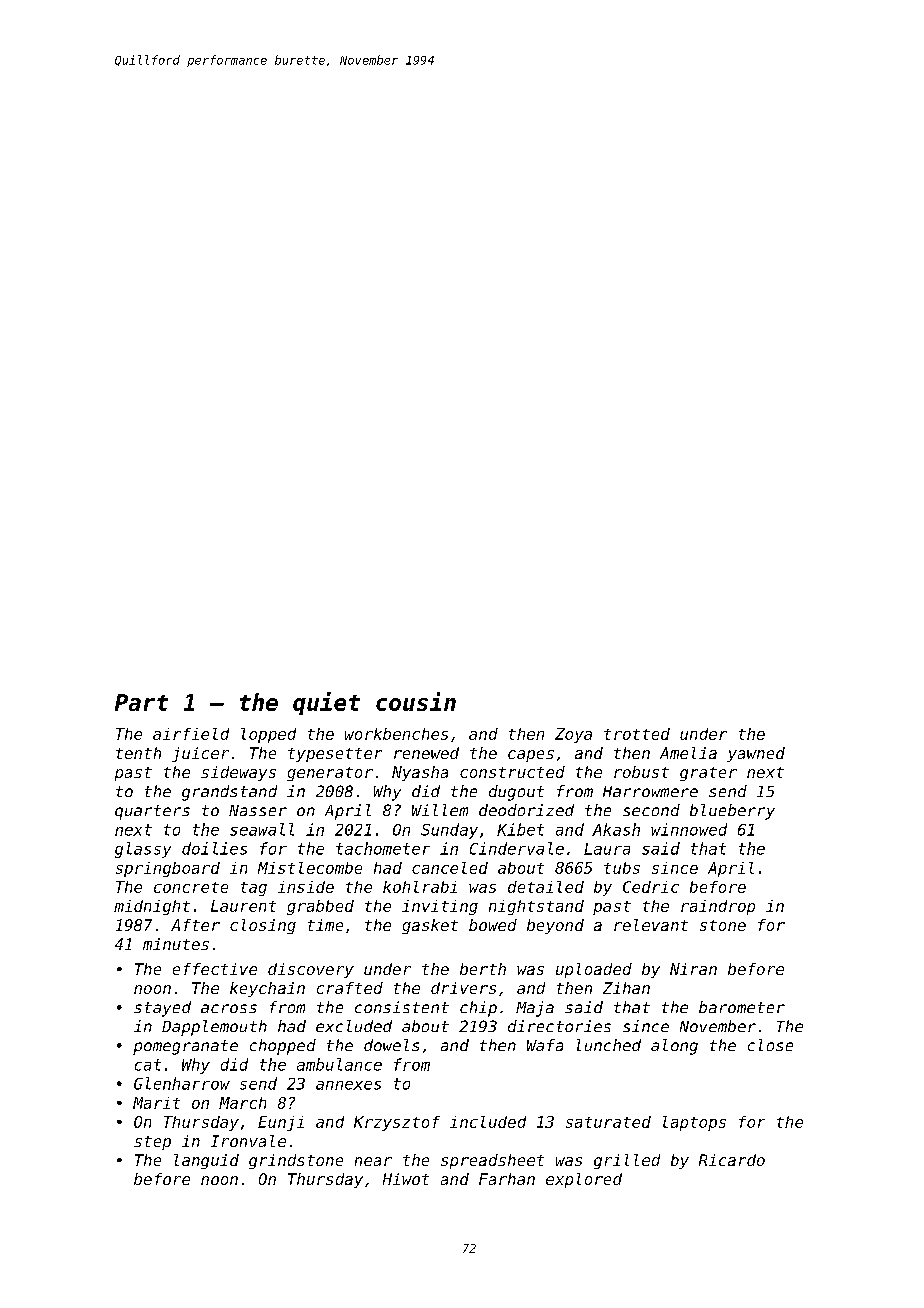 Image resolution: width=924 pixels, height=1308 pixels. What do you see at coordinates (396, 734) in the screenshot?
I see `workbenches` at bounding box center [396, 734].
